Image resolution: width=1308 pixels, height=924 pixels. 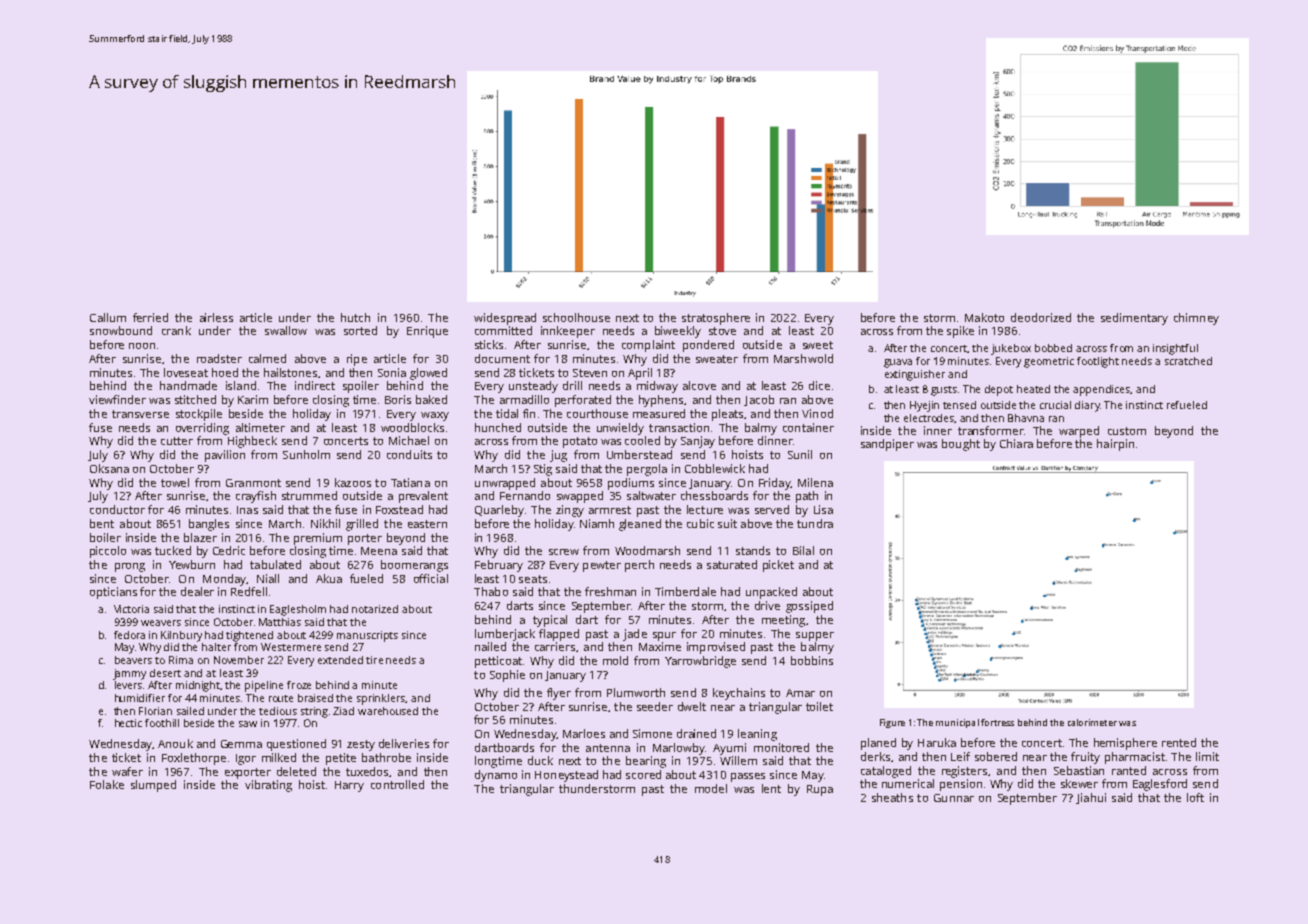 What do you see at coordinates (679, 749) in the document?
I see `Marlowby` at bounding box center [679, 749].
